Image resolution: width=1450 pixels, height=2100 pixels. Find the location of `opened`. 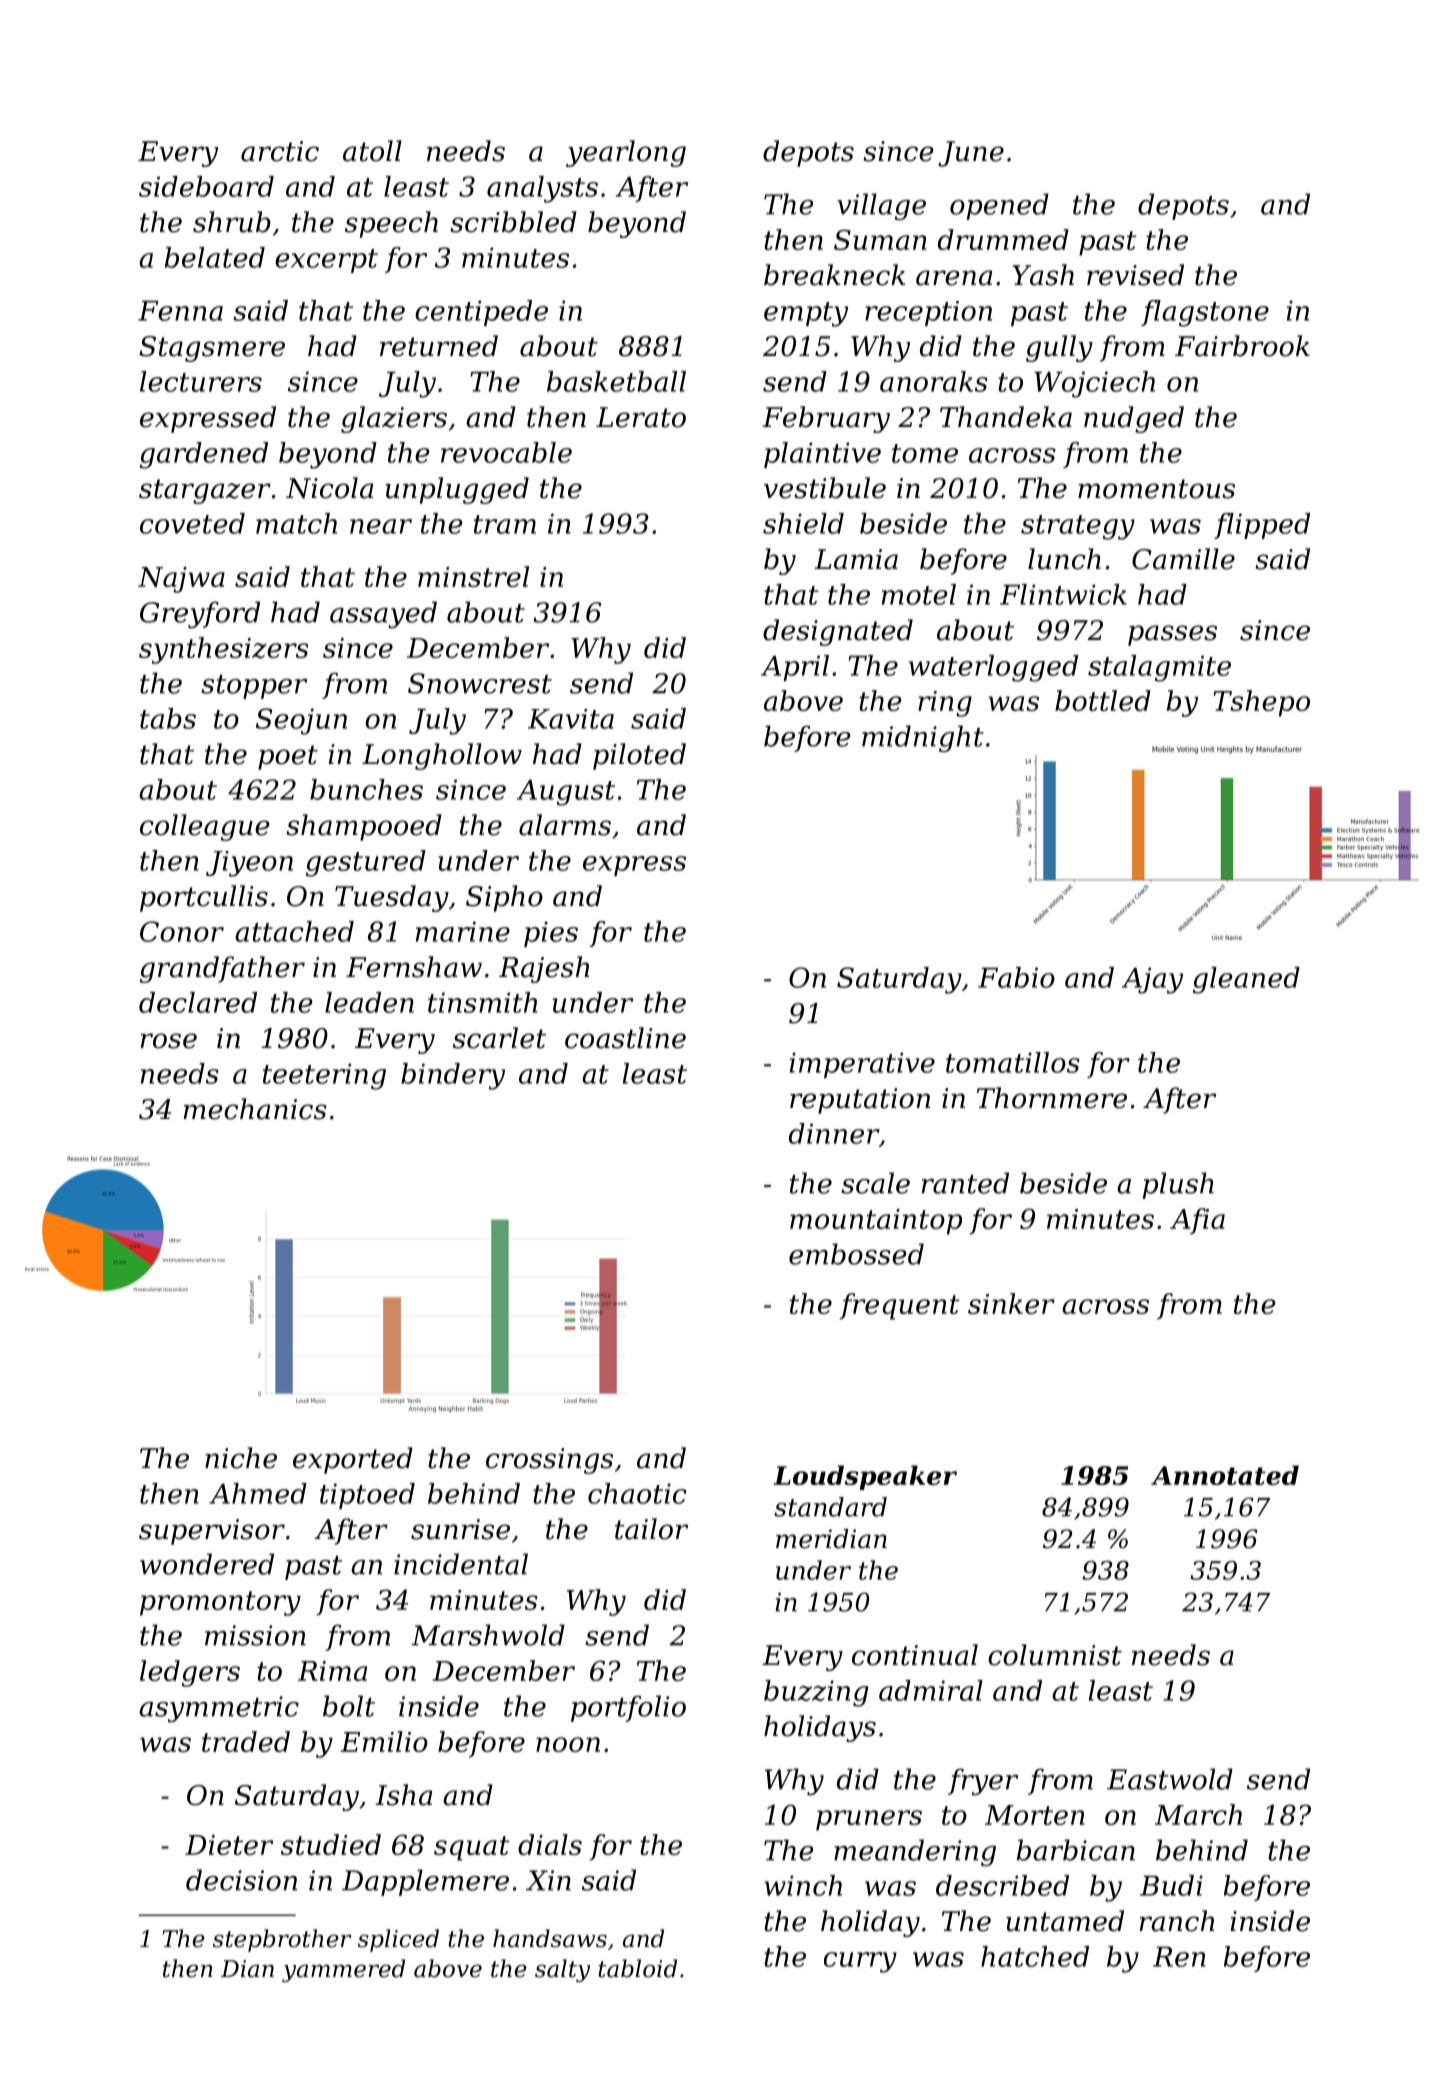

opened is located at coordinates (999, 206).
